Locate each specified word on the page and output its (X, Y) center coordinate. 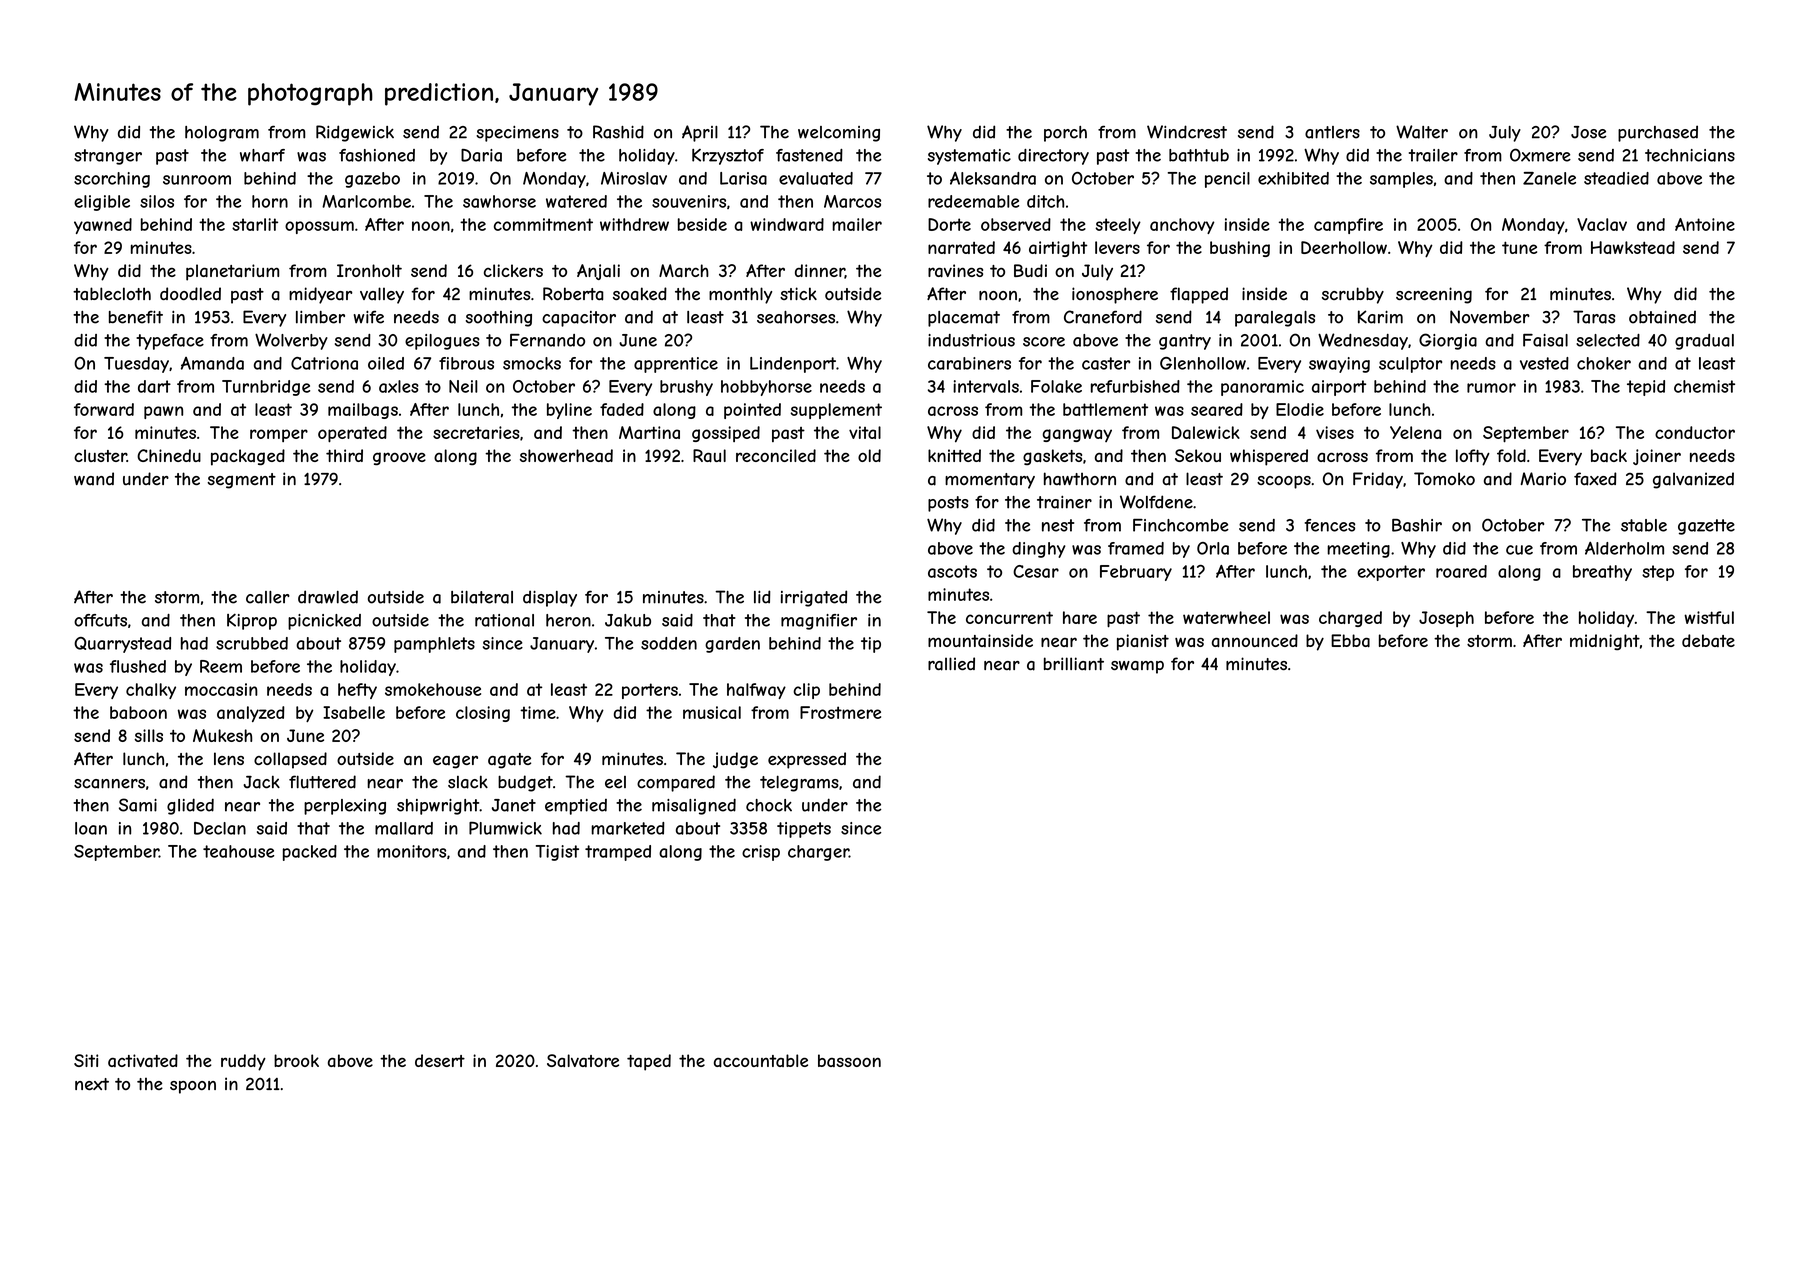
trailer (1433, 155)
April (700, 133)
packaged (248, 457)
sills (148, 735)
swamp (1137, 667)
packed (310, 853)
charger (818, 853)
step (1658, 573)
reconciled (776, 455)
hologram (222, 134)
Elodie (1300, 409)
